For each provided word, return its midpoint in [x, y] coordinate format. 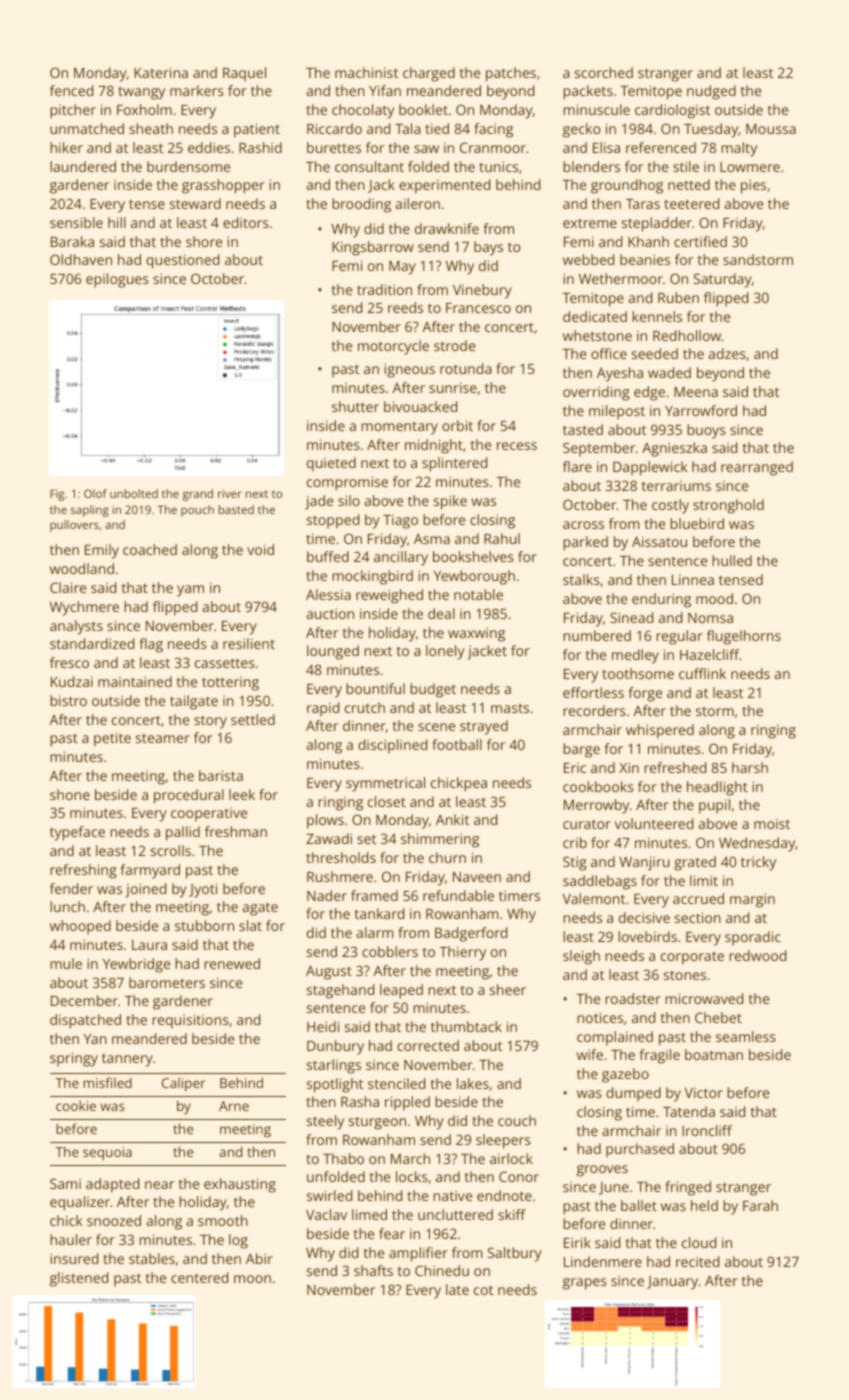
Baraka [72, 241]
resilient [249, 643]
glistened [79, 1279]
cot [483, 1290]
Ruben [678, 297]
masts [510, 708]
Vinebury [482, 291]
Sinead [631, 617]
